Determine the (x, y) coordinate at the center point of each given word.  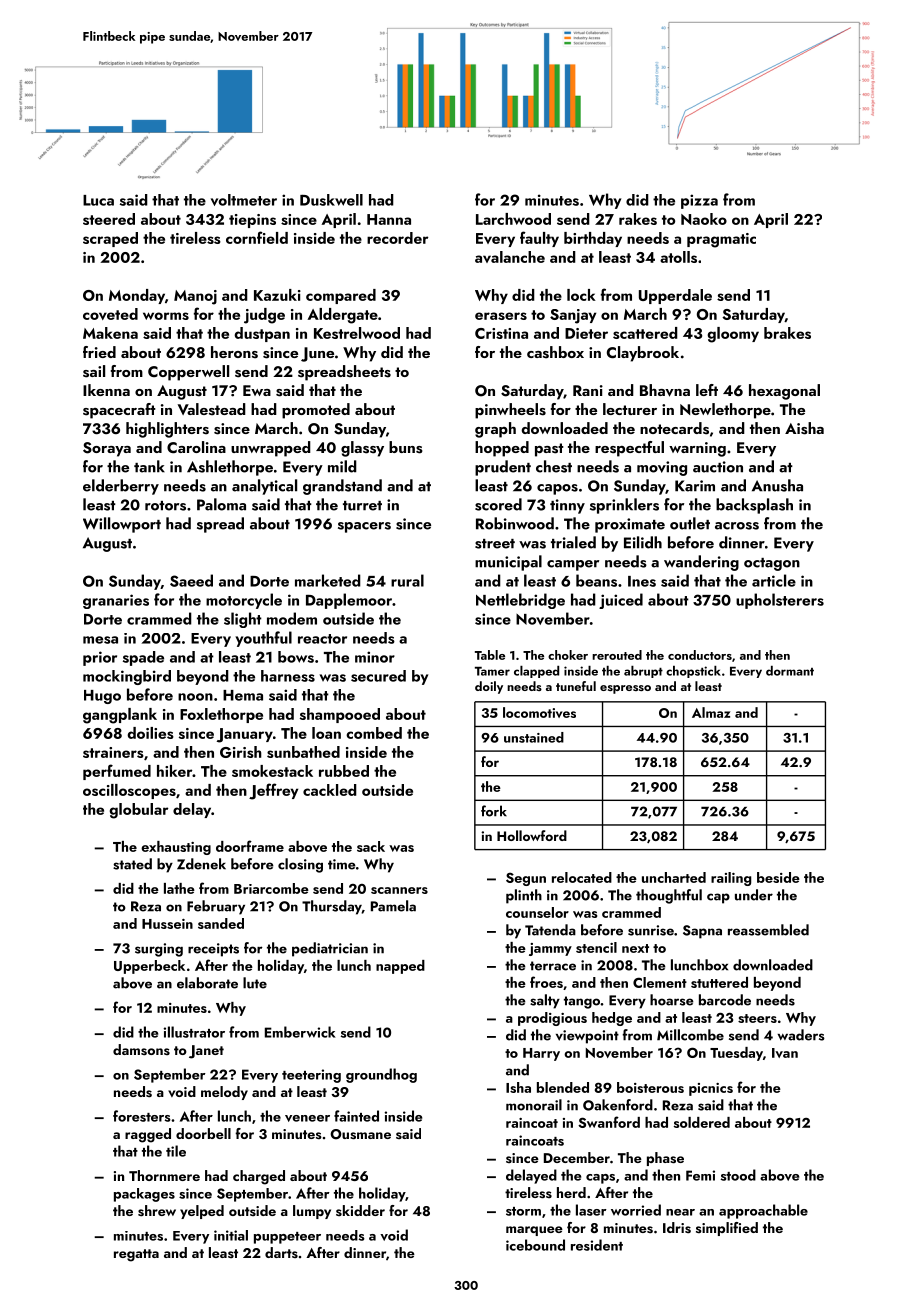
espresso (625, 689)
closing (300, 865)
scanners (399, 890)
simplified (727, 1229)
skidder (360, 1210)
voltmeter (244, 200)
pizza (699, 201)
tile (176, 1151)
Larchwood (513, 219)
